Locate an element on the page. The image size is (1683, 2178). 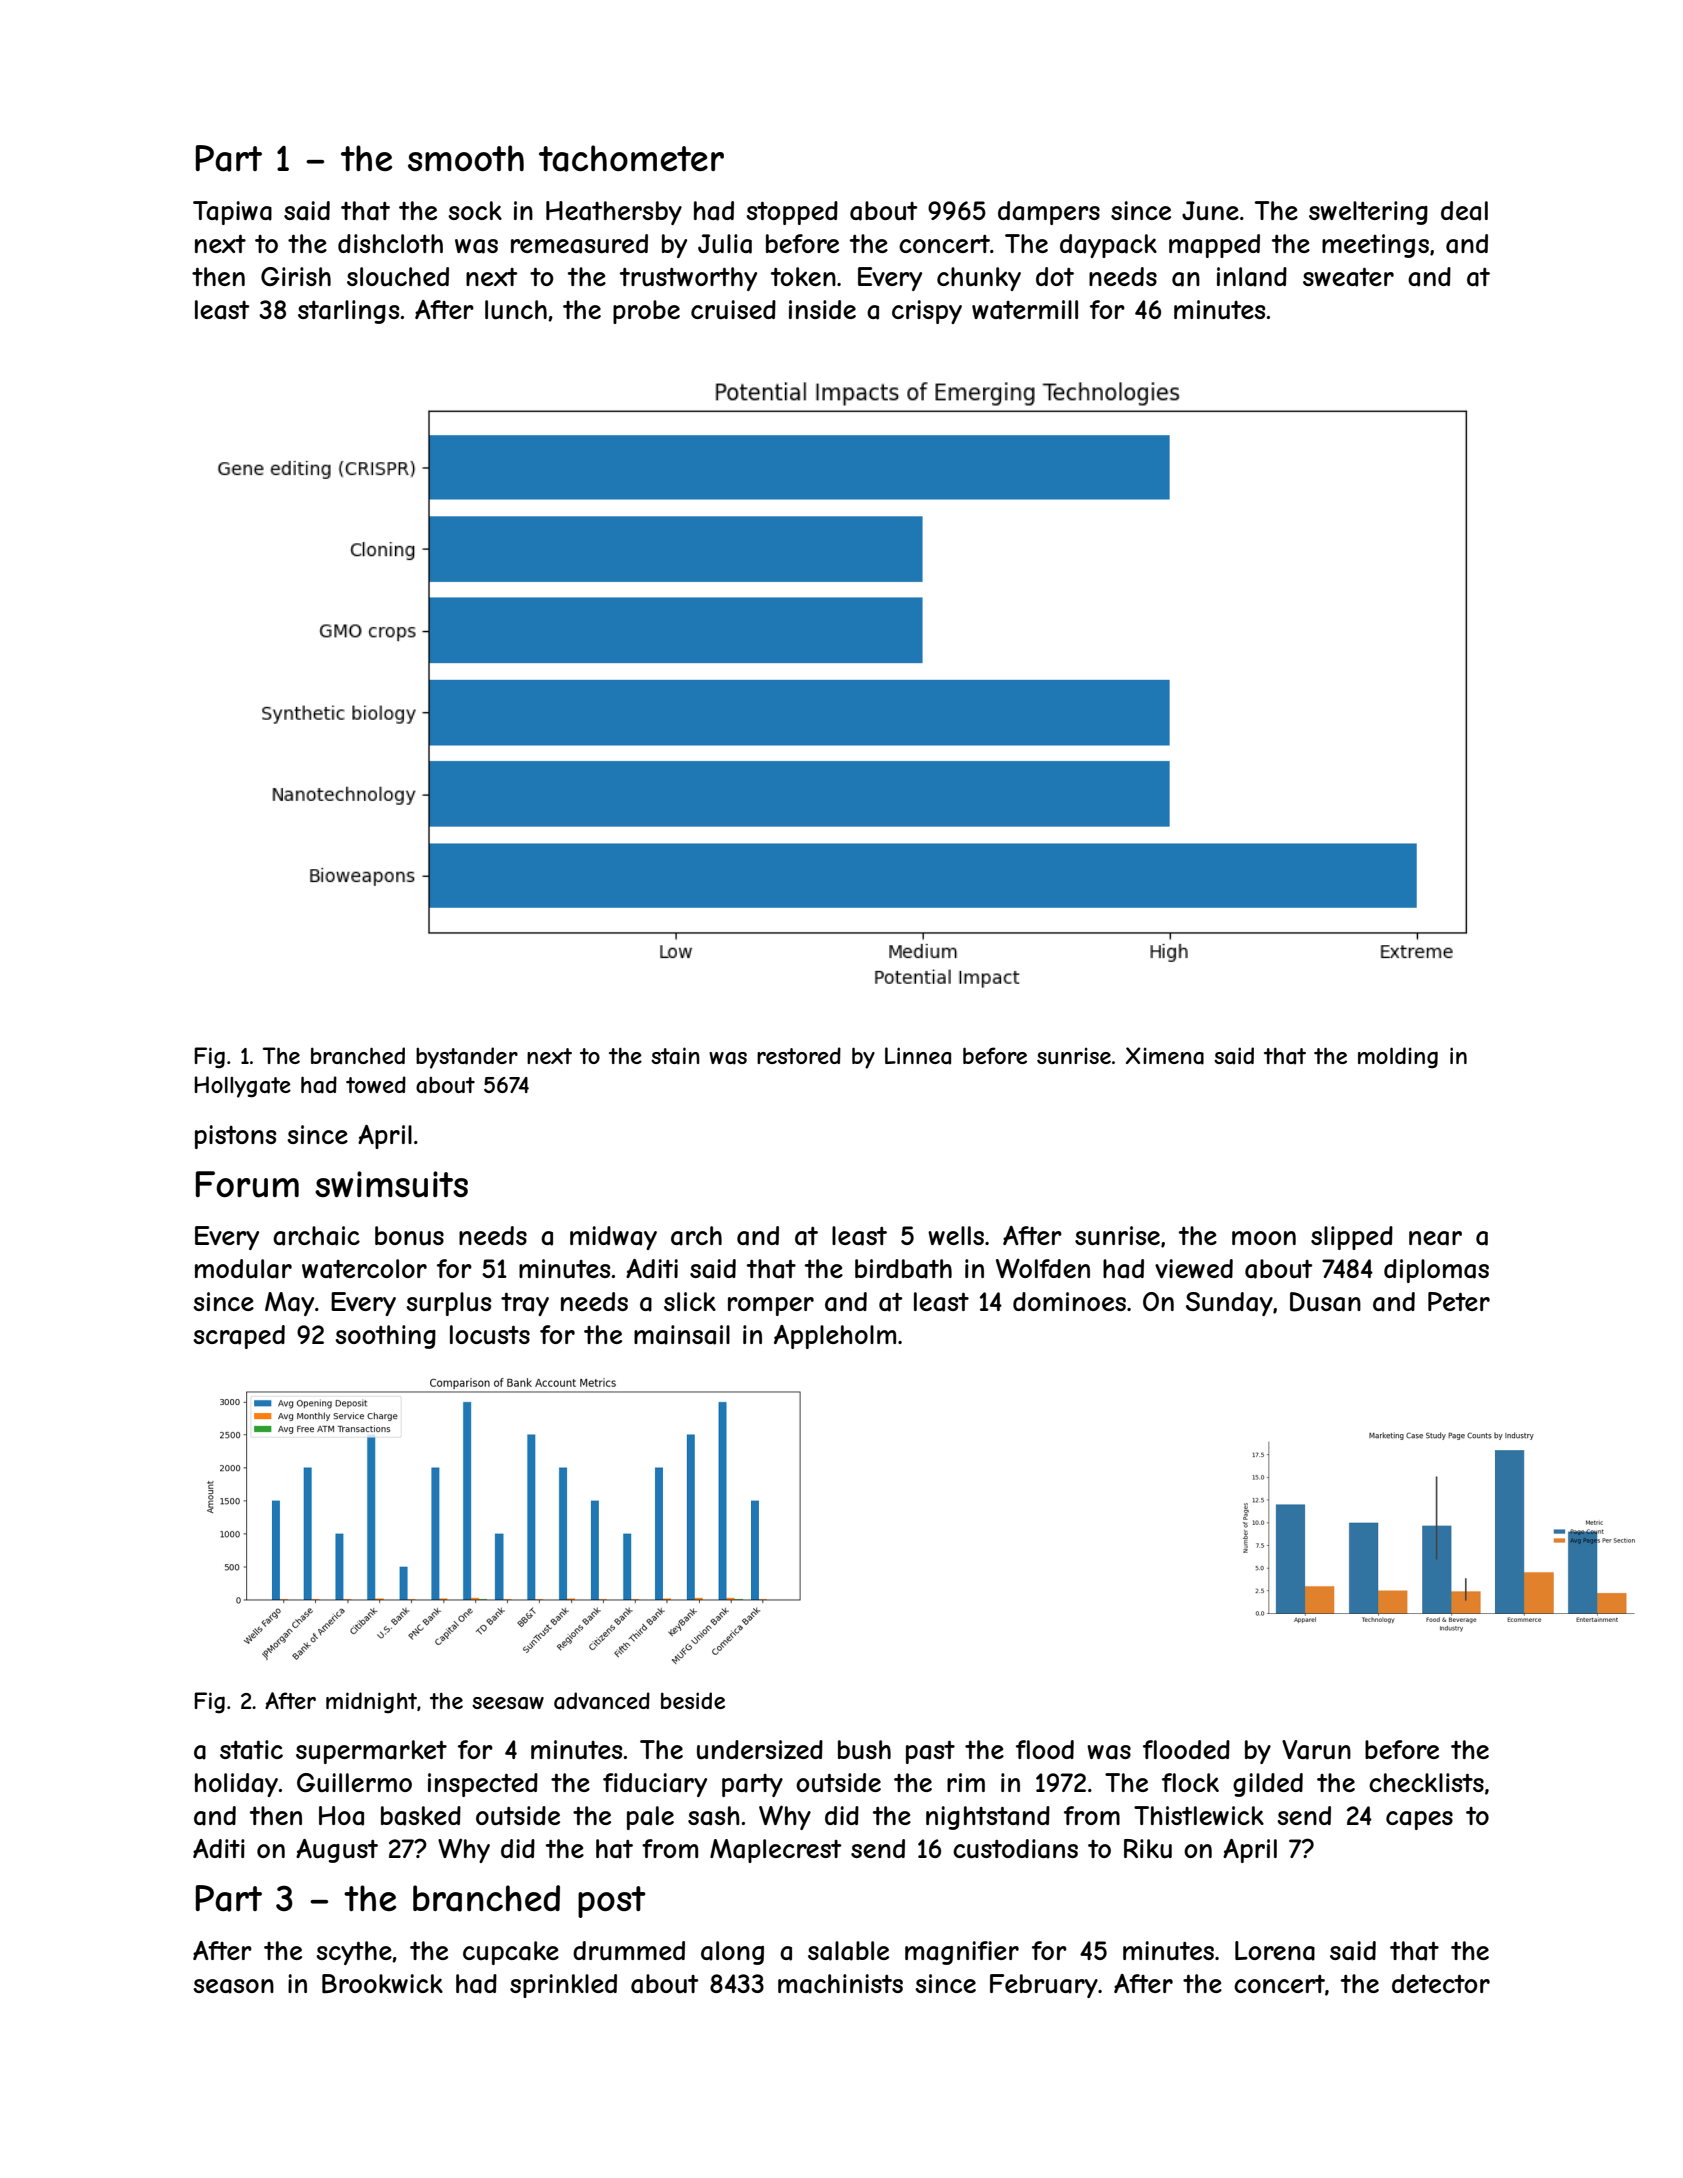
season is located at coordinates (233, 1986).
